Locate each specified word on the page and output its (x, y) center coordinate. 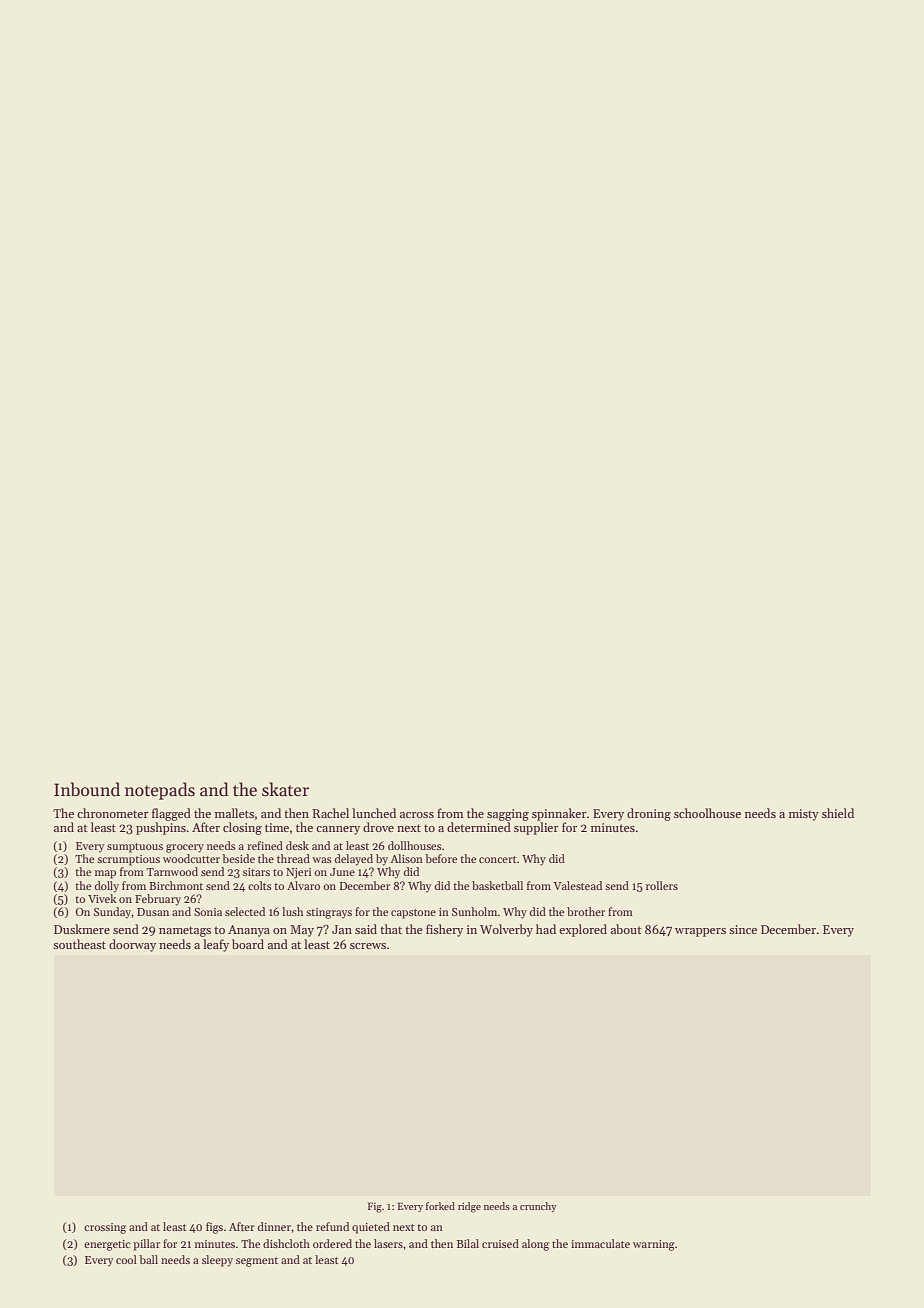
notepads (160, 791)
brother (586, 911)
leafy (216, 945)
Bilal (468, 1243)
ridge (469, 1207)
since (743, 929)
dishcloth (286, 1243)
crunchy (538, 1207)
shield (838, 813)
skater (285, 789)
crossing (105, 1228)
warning (654, 1245)
